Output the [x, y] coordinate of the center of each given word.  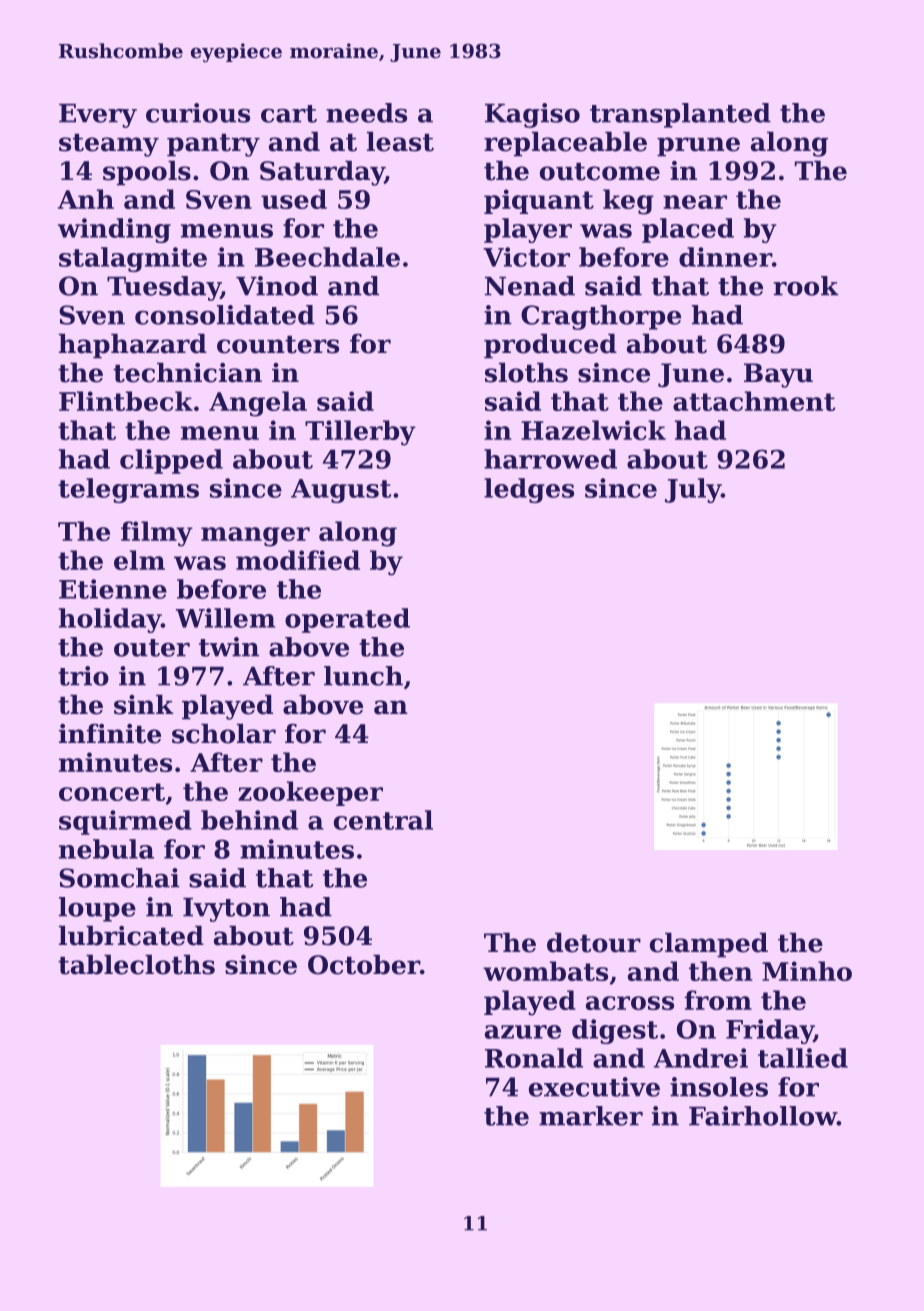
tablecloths [136, 964]
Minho [807, 971]
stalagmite [133, 259]
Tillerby [360, 433]
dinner [725, 257]
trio [83, 676]
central [383, 820]
